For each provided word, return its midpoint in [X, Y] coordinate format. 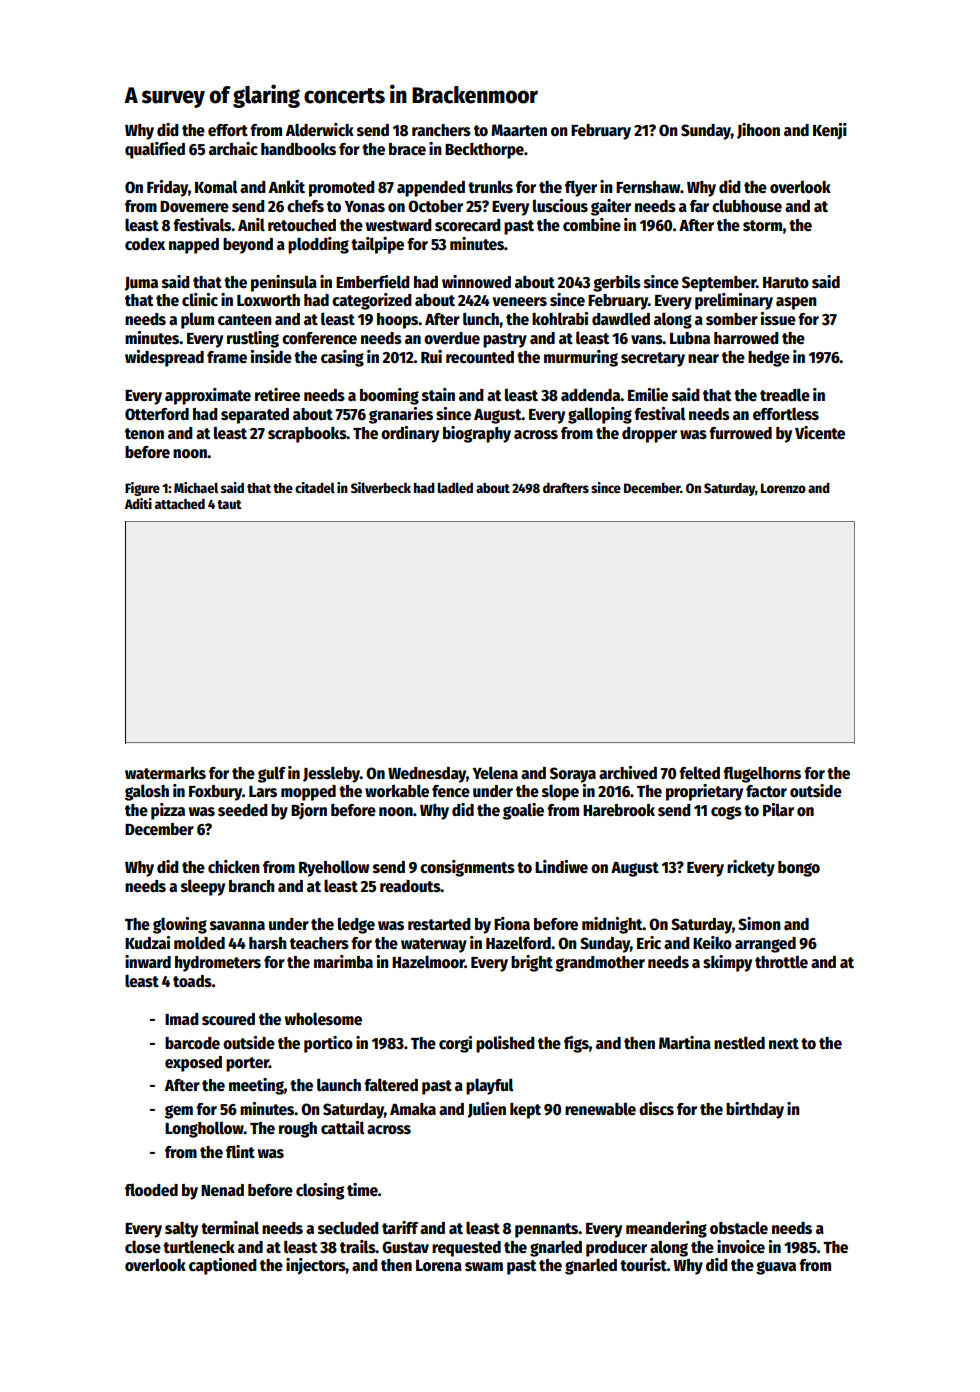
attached [180, 504]
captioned [223, 1266]
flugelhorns [762, 774]
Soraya [573, 775]
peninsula [284, 283]
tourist [643, 1265]
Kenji [830, 131]
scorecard [468, 225]
